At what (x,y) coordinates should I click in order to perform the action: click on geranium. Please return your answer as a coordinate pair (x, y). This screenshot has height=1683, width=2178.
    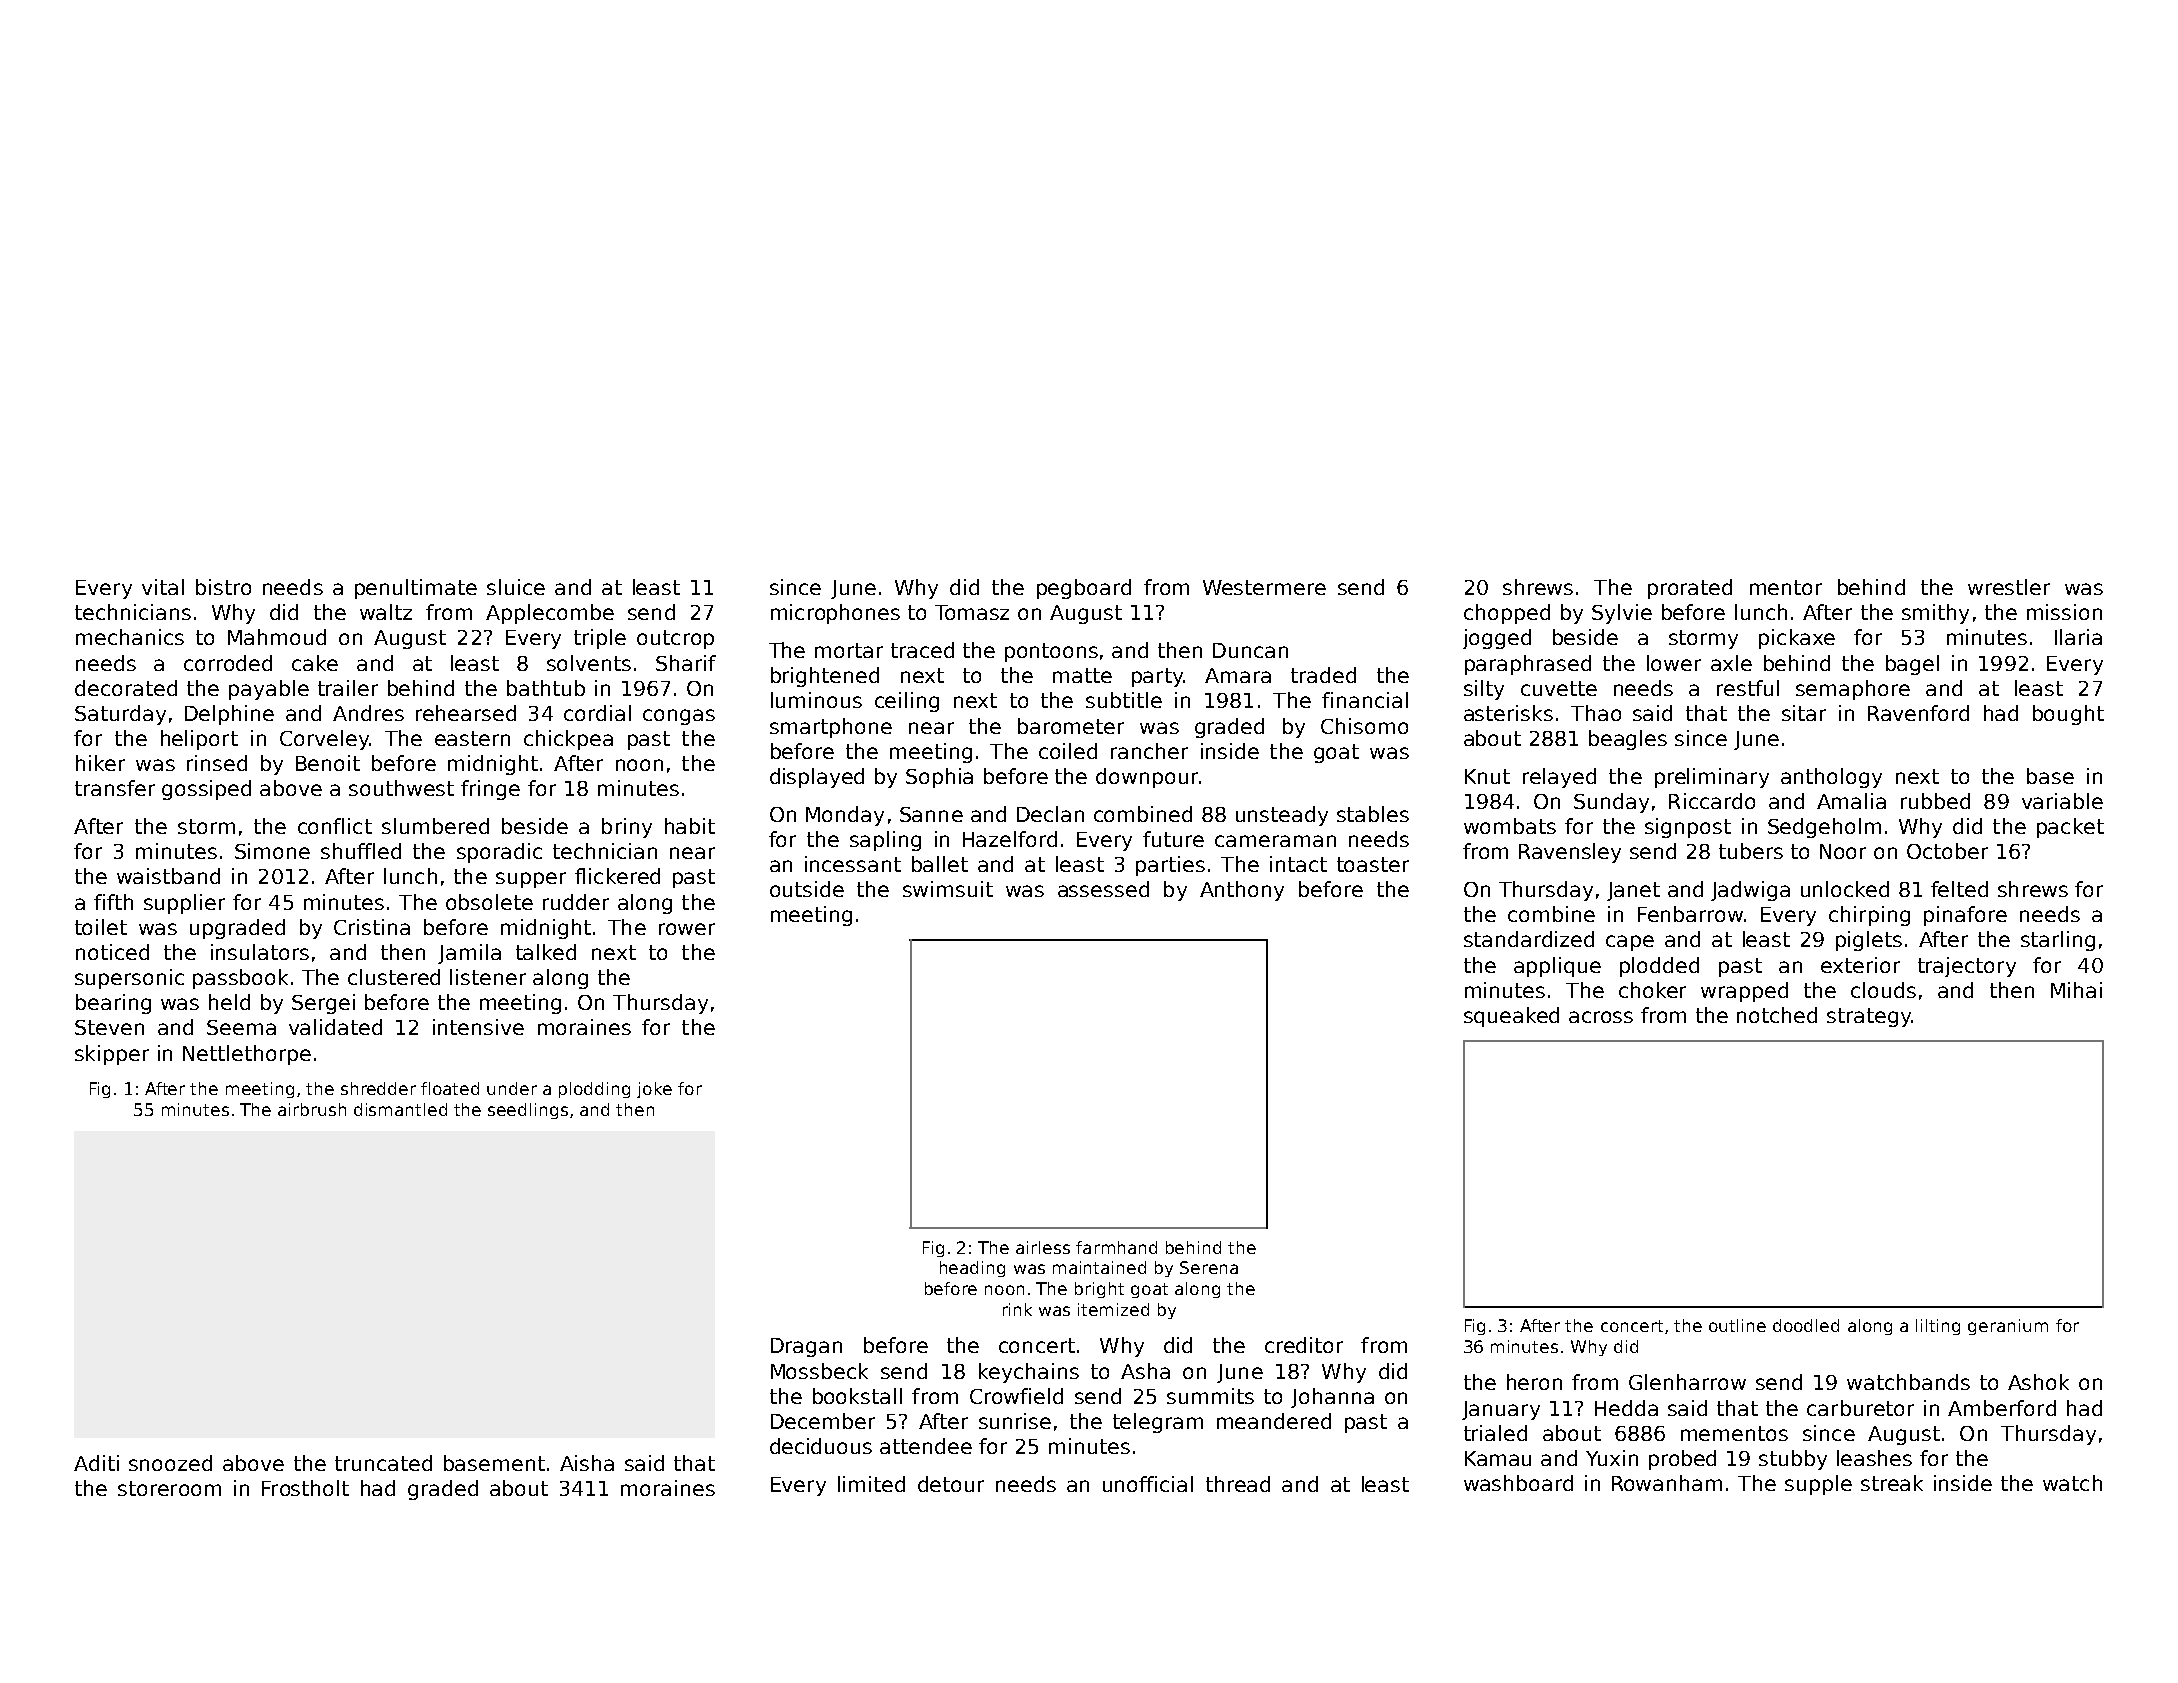
    Looking at the image, I should click on (2008, 1327).
